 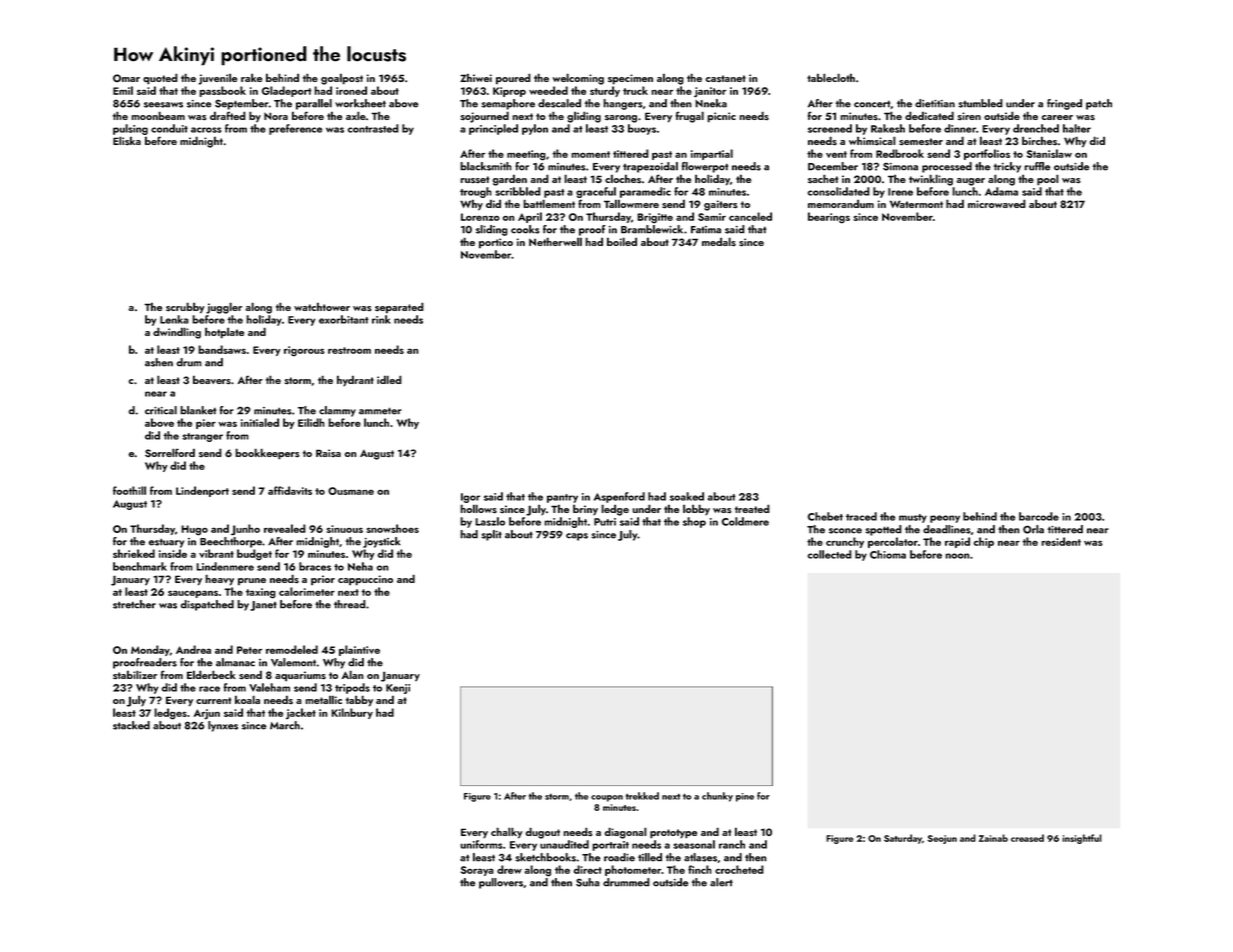 What do you see at coordinates (935, 103) in the document?
I see `dietitian` at bounding box center [935, 103].
